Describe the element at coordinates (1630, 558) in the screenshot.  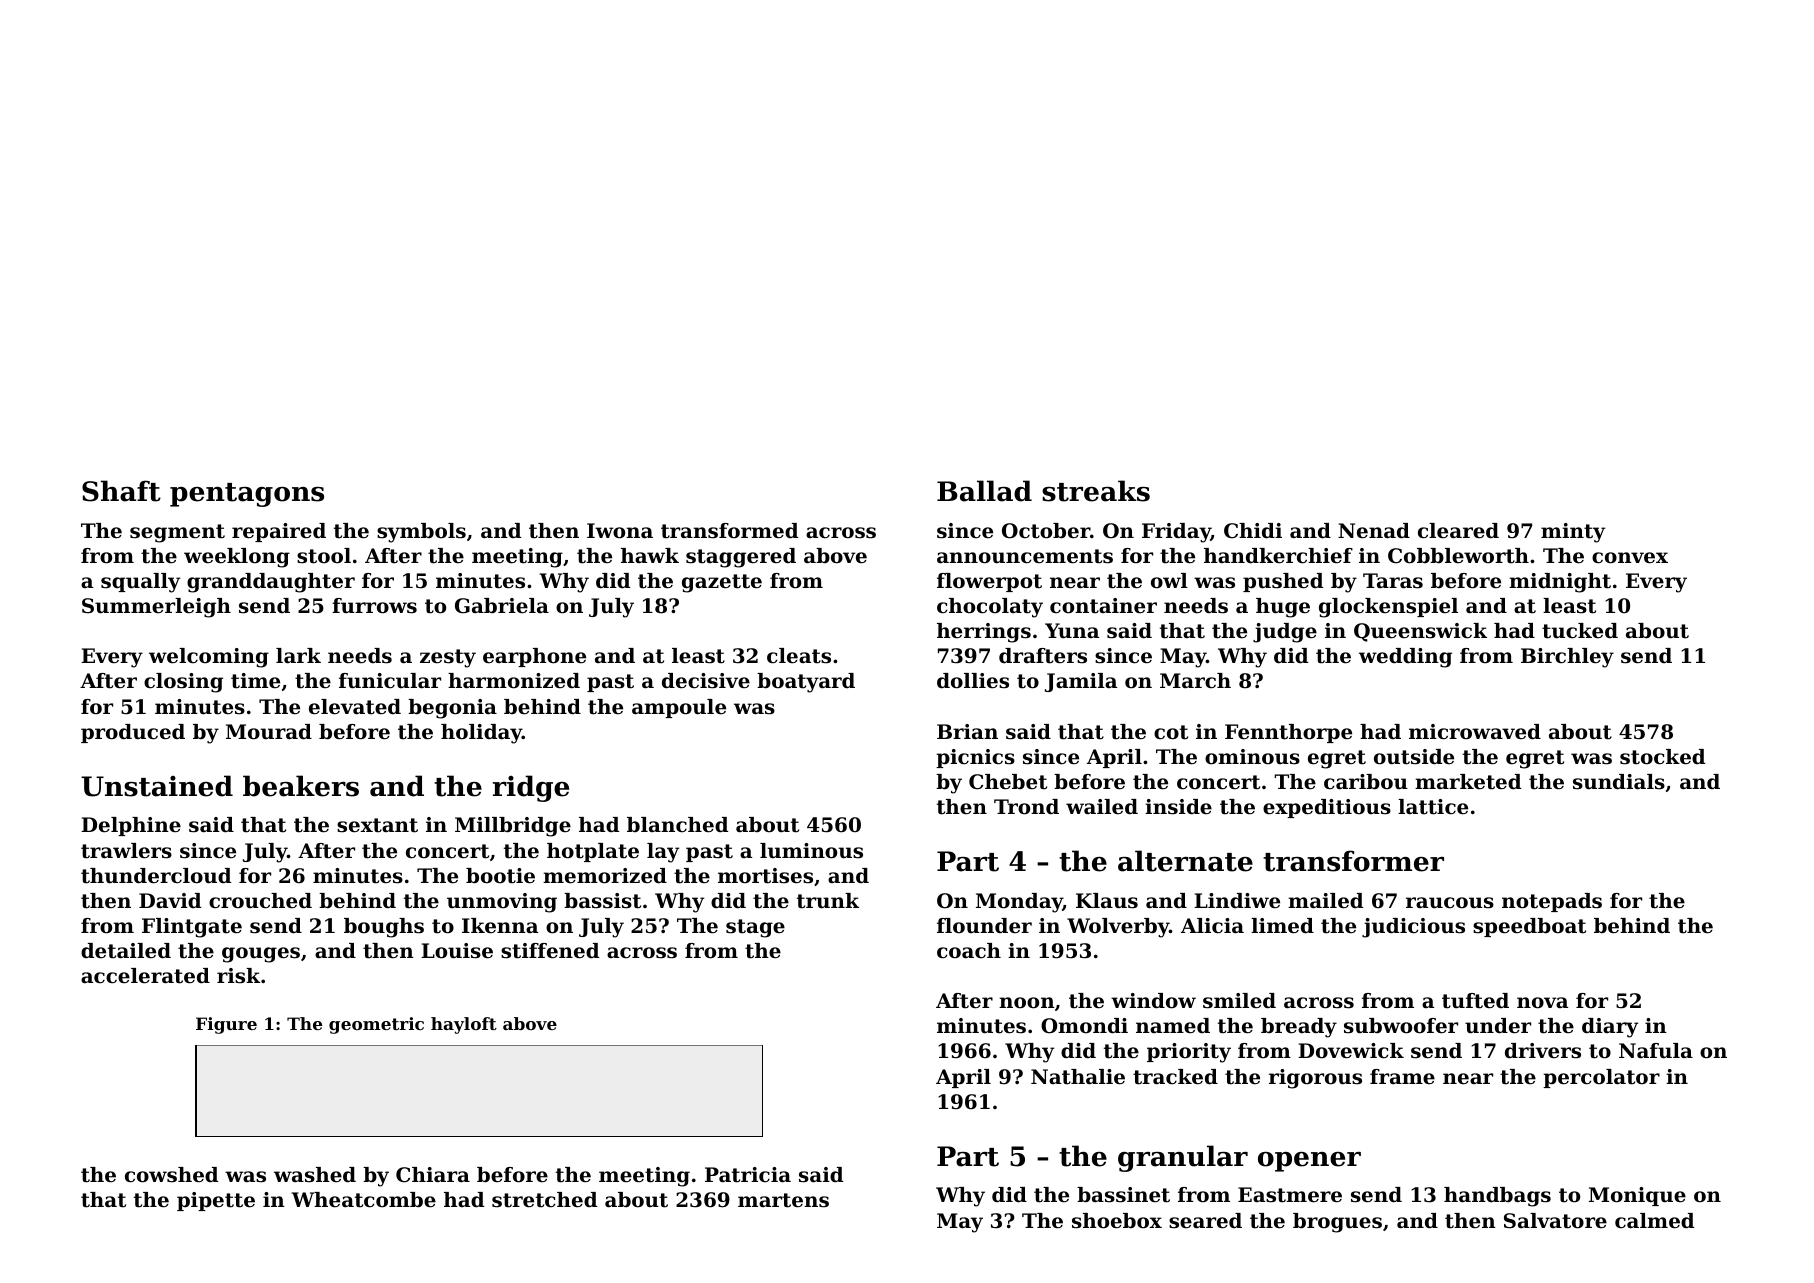
I see `convex` at that location.
